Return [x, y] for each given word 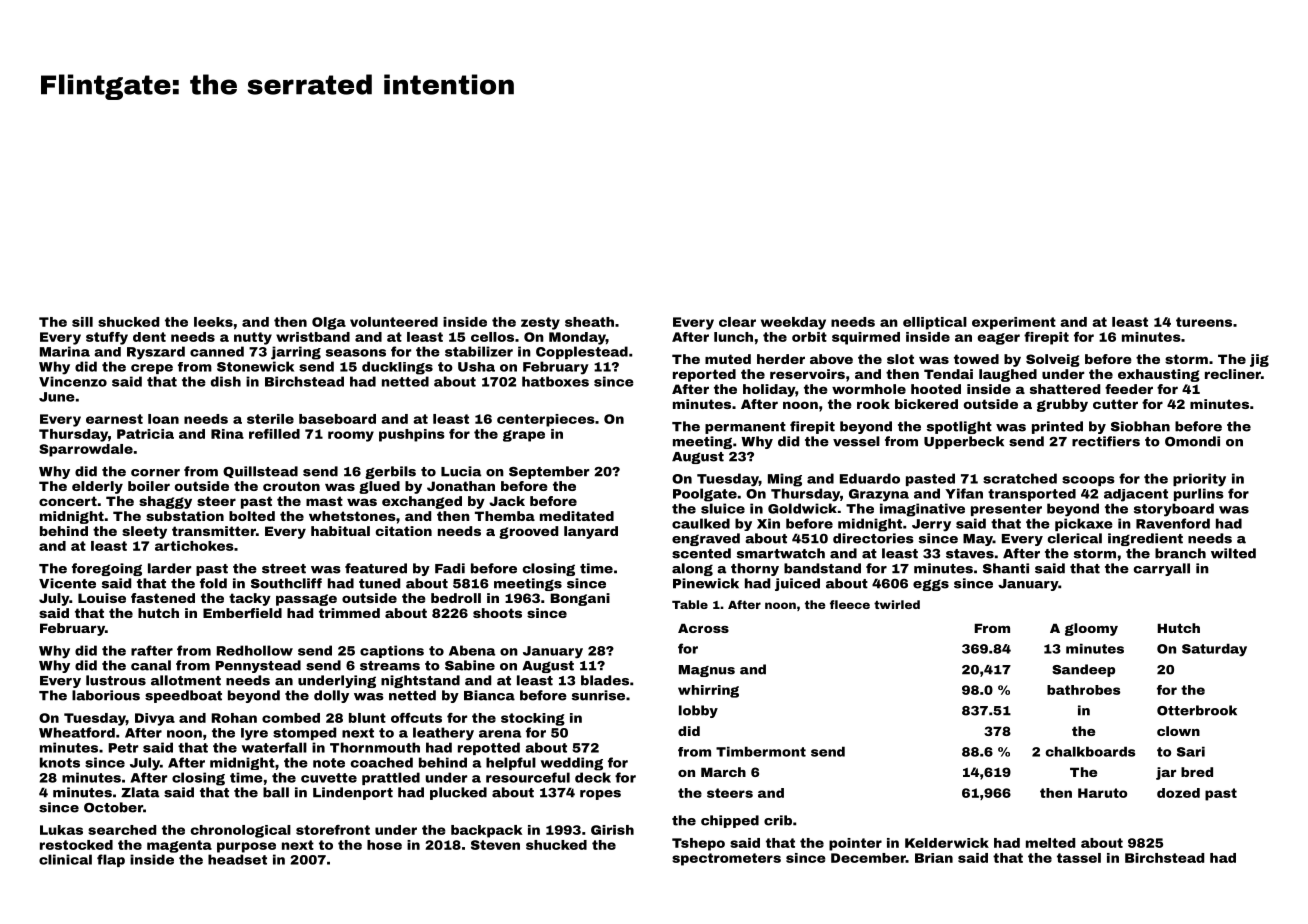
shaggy [165, 502]
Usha [476, 367]
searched [122, 830]
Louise [102, 598]
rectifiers [1106, 441]
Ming [785, 480]
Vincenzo [73, 381]
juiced [797, 584]
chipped [730, 821]
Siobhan [1140, 426]
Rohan [234, 718]
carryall [1162, 569]
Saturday [1214, 650]
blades [605, 680]
